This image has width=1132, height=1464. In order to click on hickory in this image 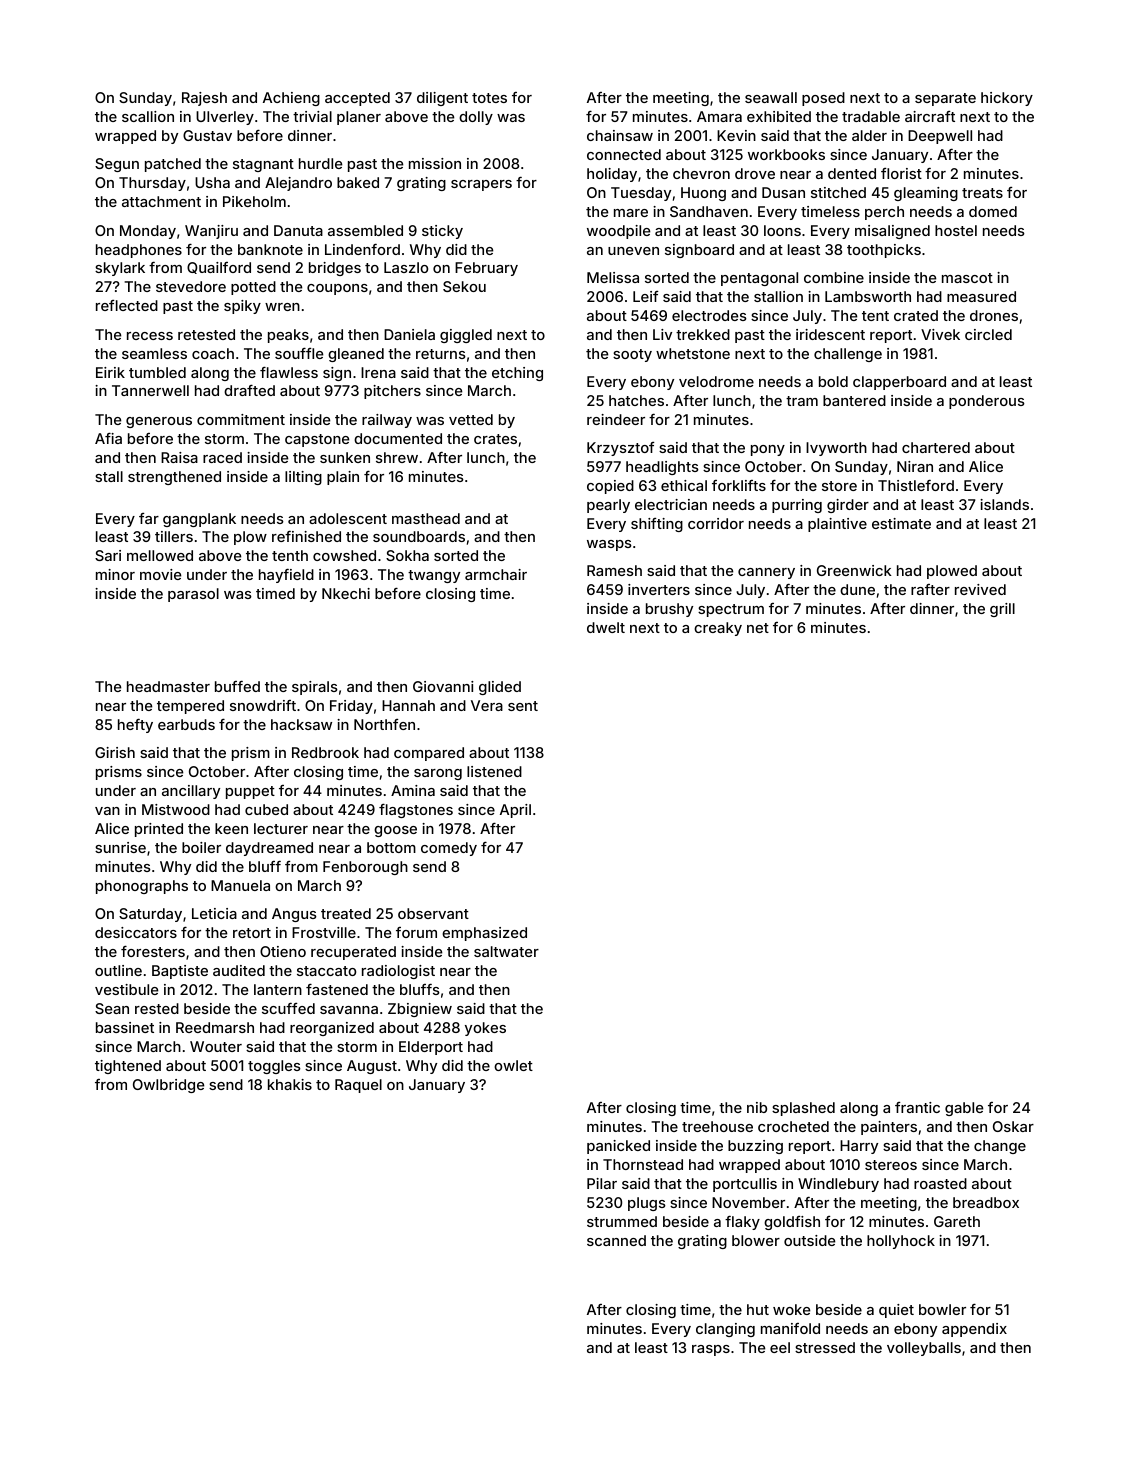, I will do `click(1007, 99)`.
